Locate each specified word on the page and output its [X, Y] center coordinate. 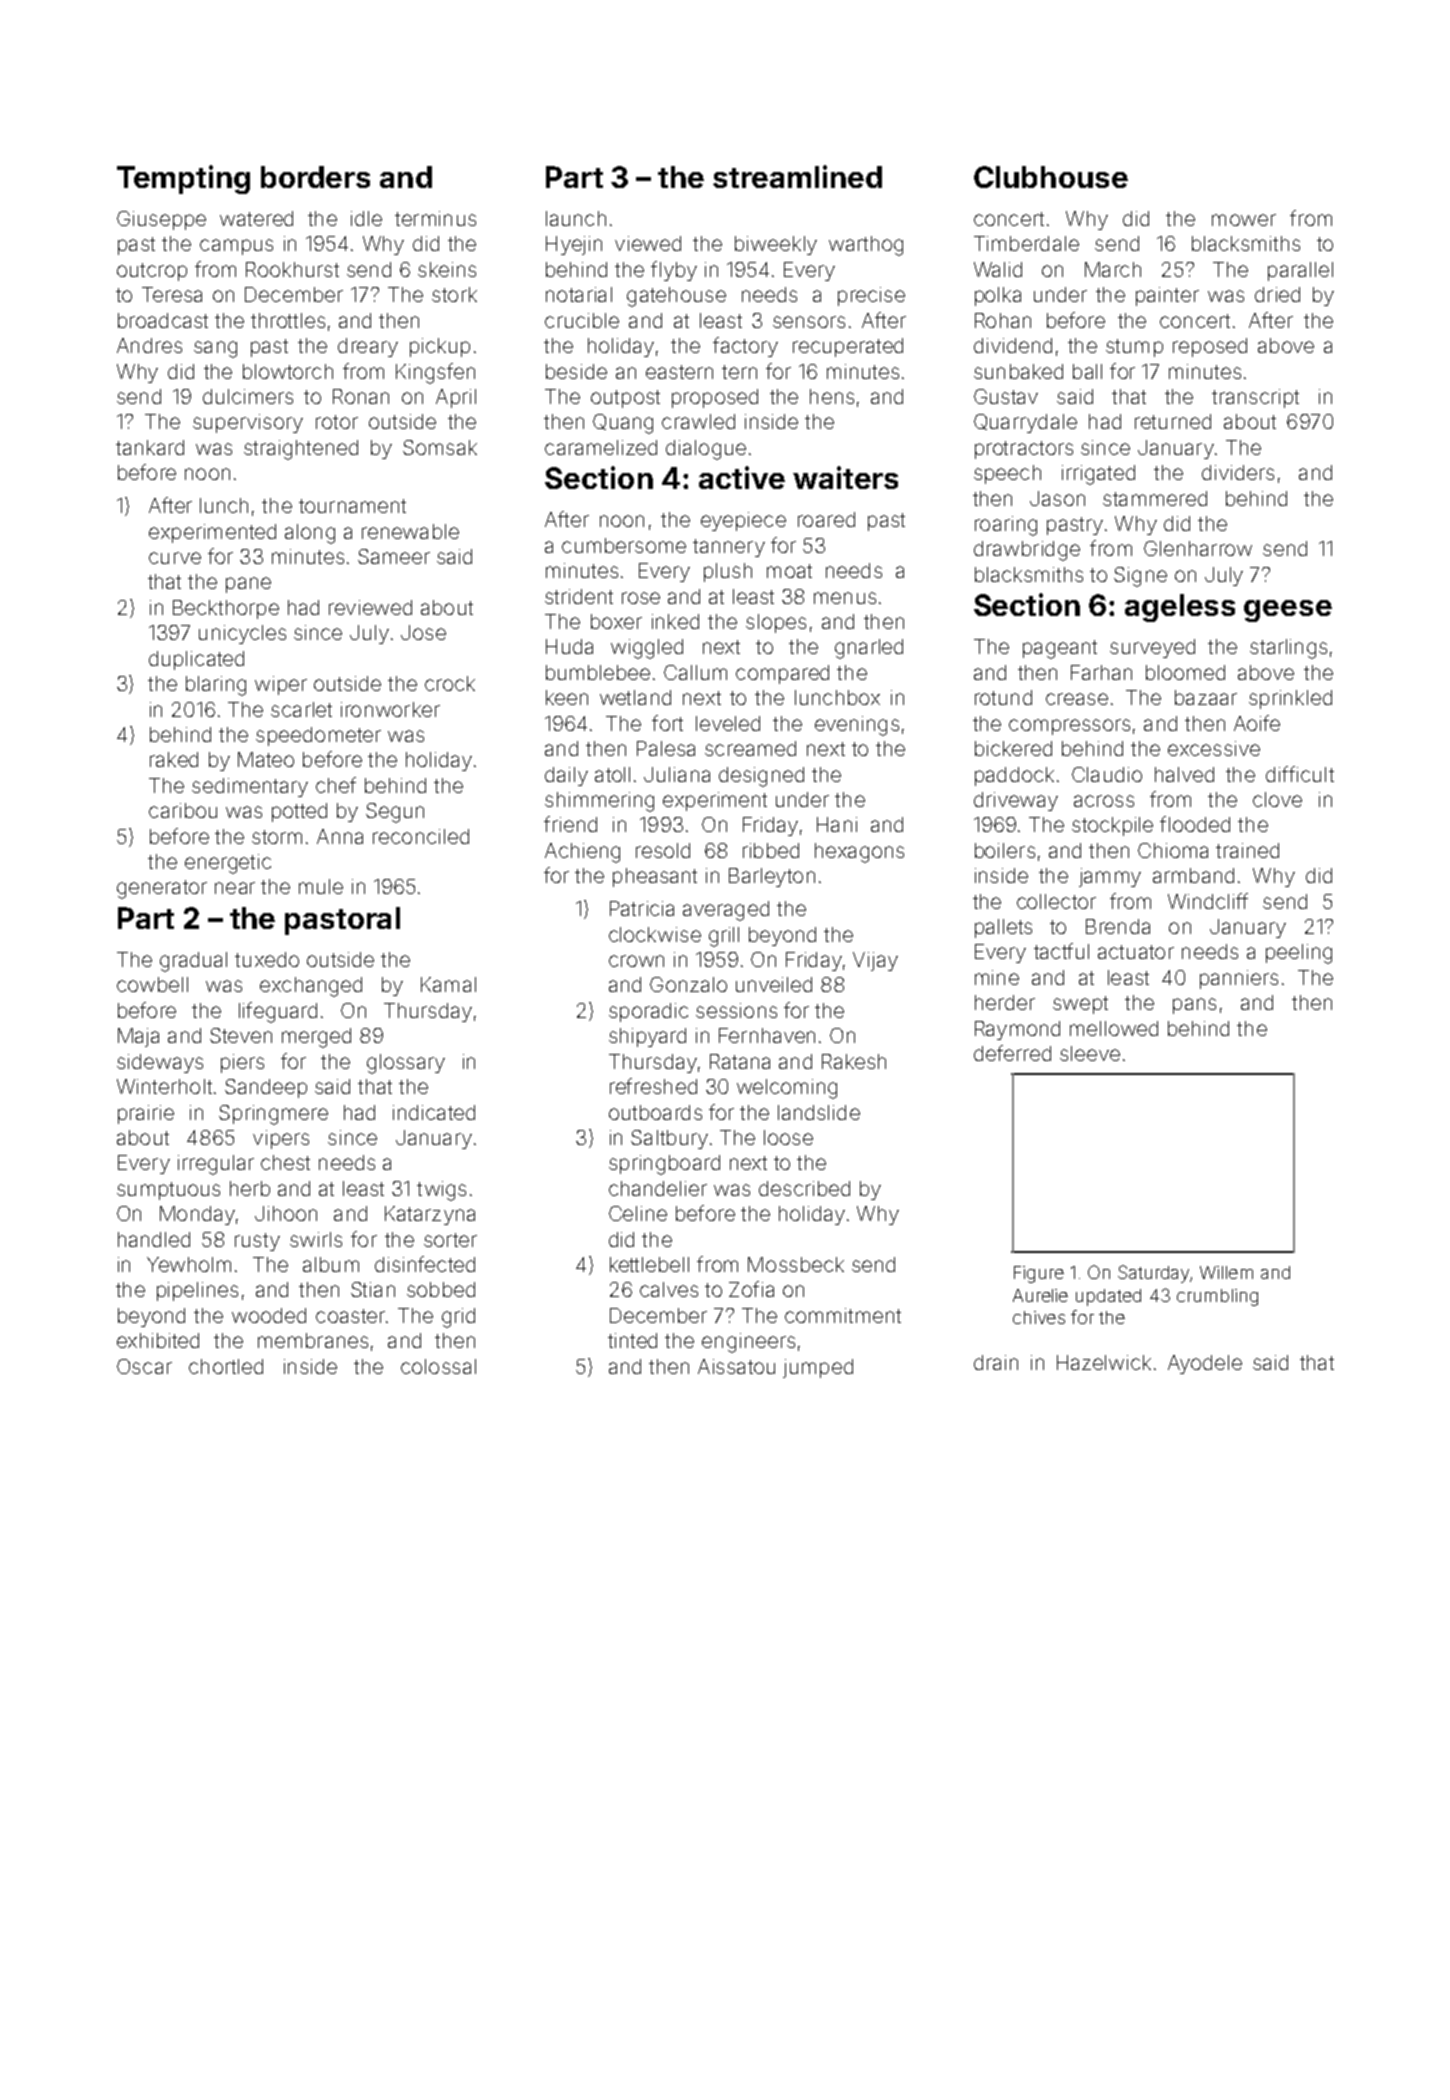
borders [315, 177]
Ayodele [1205, 1364]
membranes [313, 1340]
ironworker [390, 709]
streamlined [797, 176]
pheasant [655, 877]
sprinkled [1290, 699]
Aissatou [736, 1366]
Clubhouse [1051, 177]
